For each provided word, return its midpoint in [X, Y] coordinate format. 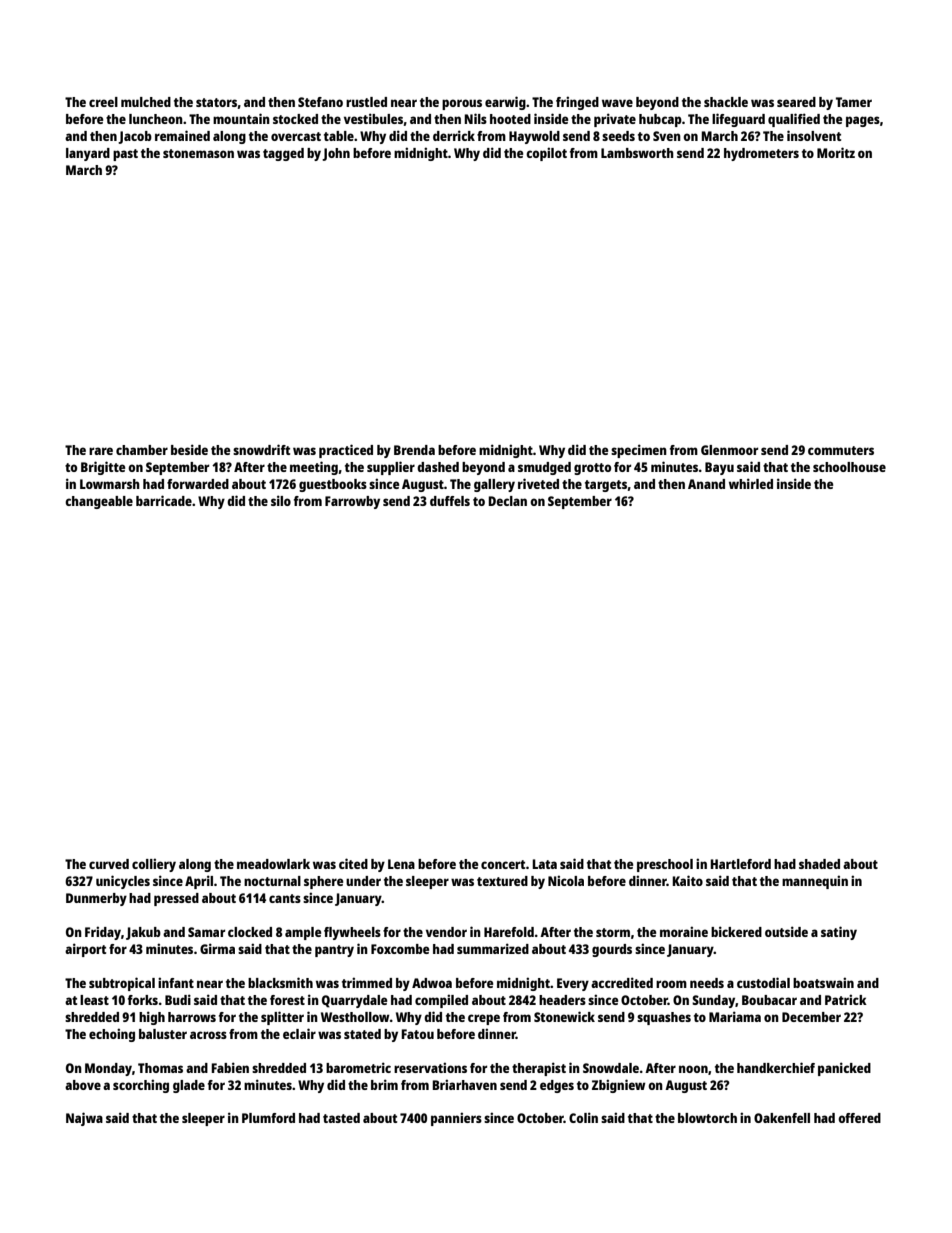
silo [281, 500]
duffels [450, 501]
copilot [546, 154]
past [125, 155]
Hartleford [740, 864]
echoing [112, 1035]
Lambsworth [637, 153]
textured [502, 881]
